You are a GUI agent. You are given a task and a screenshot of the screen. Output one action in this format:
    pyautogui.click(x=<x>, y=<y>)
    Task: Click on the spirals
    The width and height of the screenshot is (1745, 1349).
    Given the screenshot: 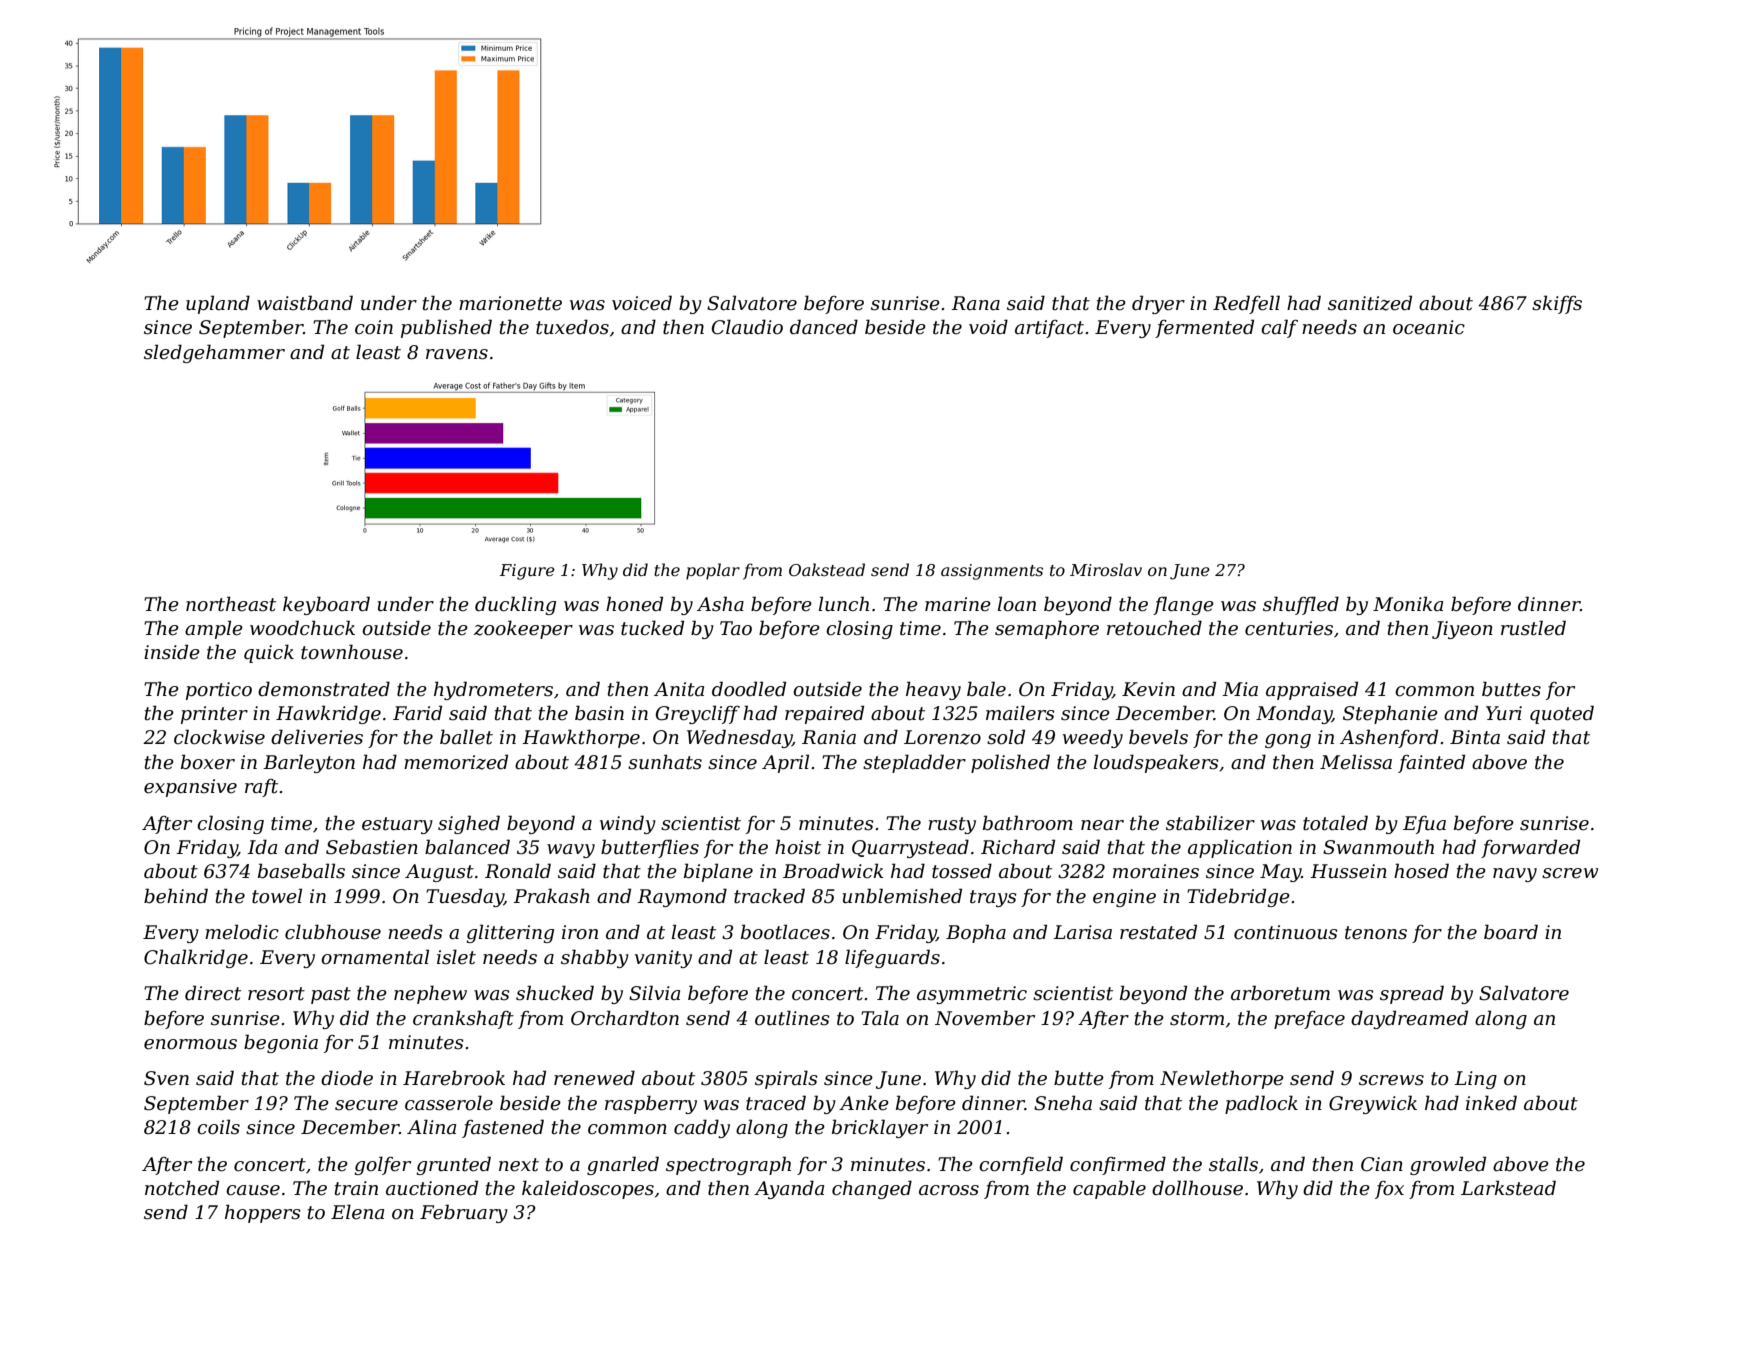 What is the action you would take?
    pyautogui.click(x=786, y=1079)
